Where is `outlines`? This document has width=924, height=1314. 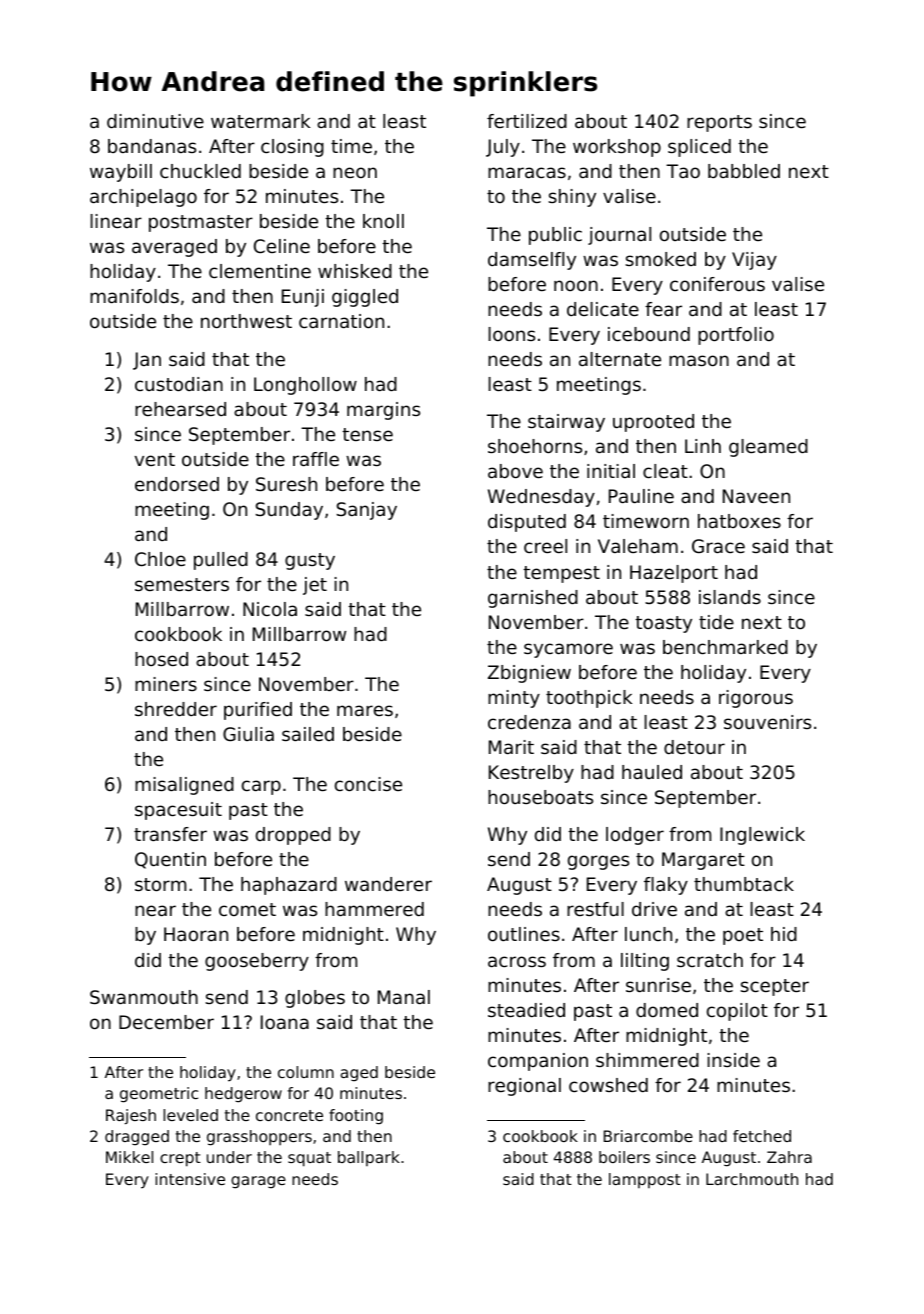
outlines is located at coordinates (524, 934).
